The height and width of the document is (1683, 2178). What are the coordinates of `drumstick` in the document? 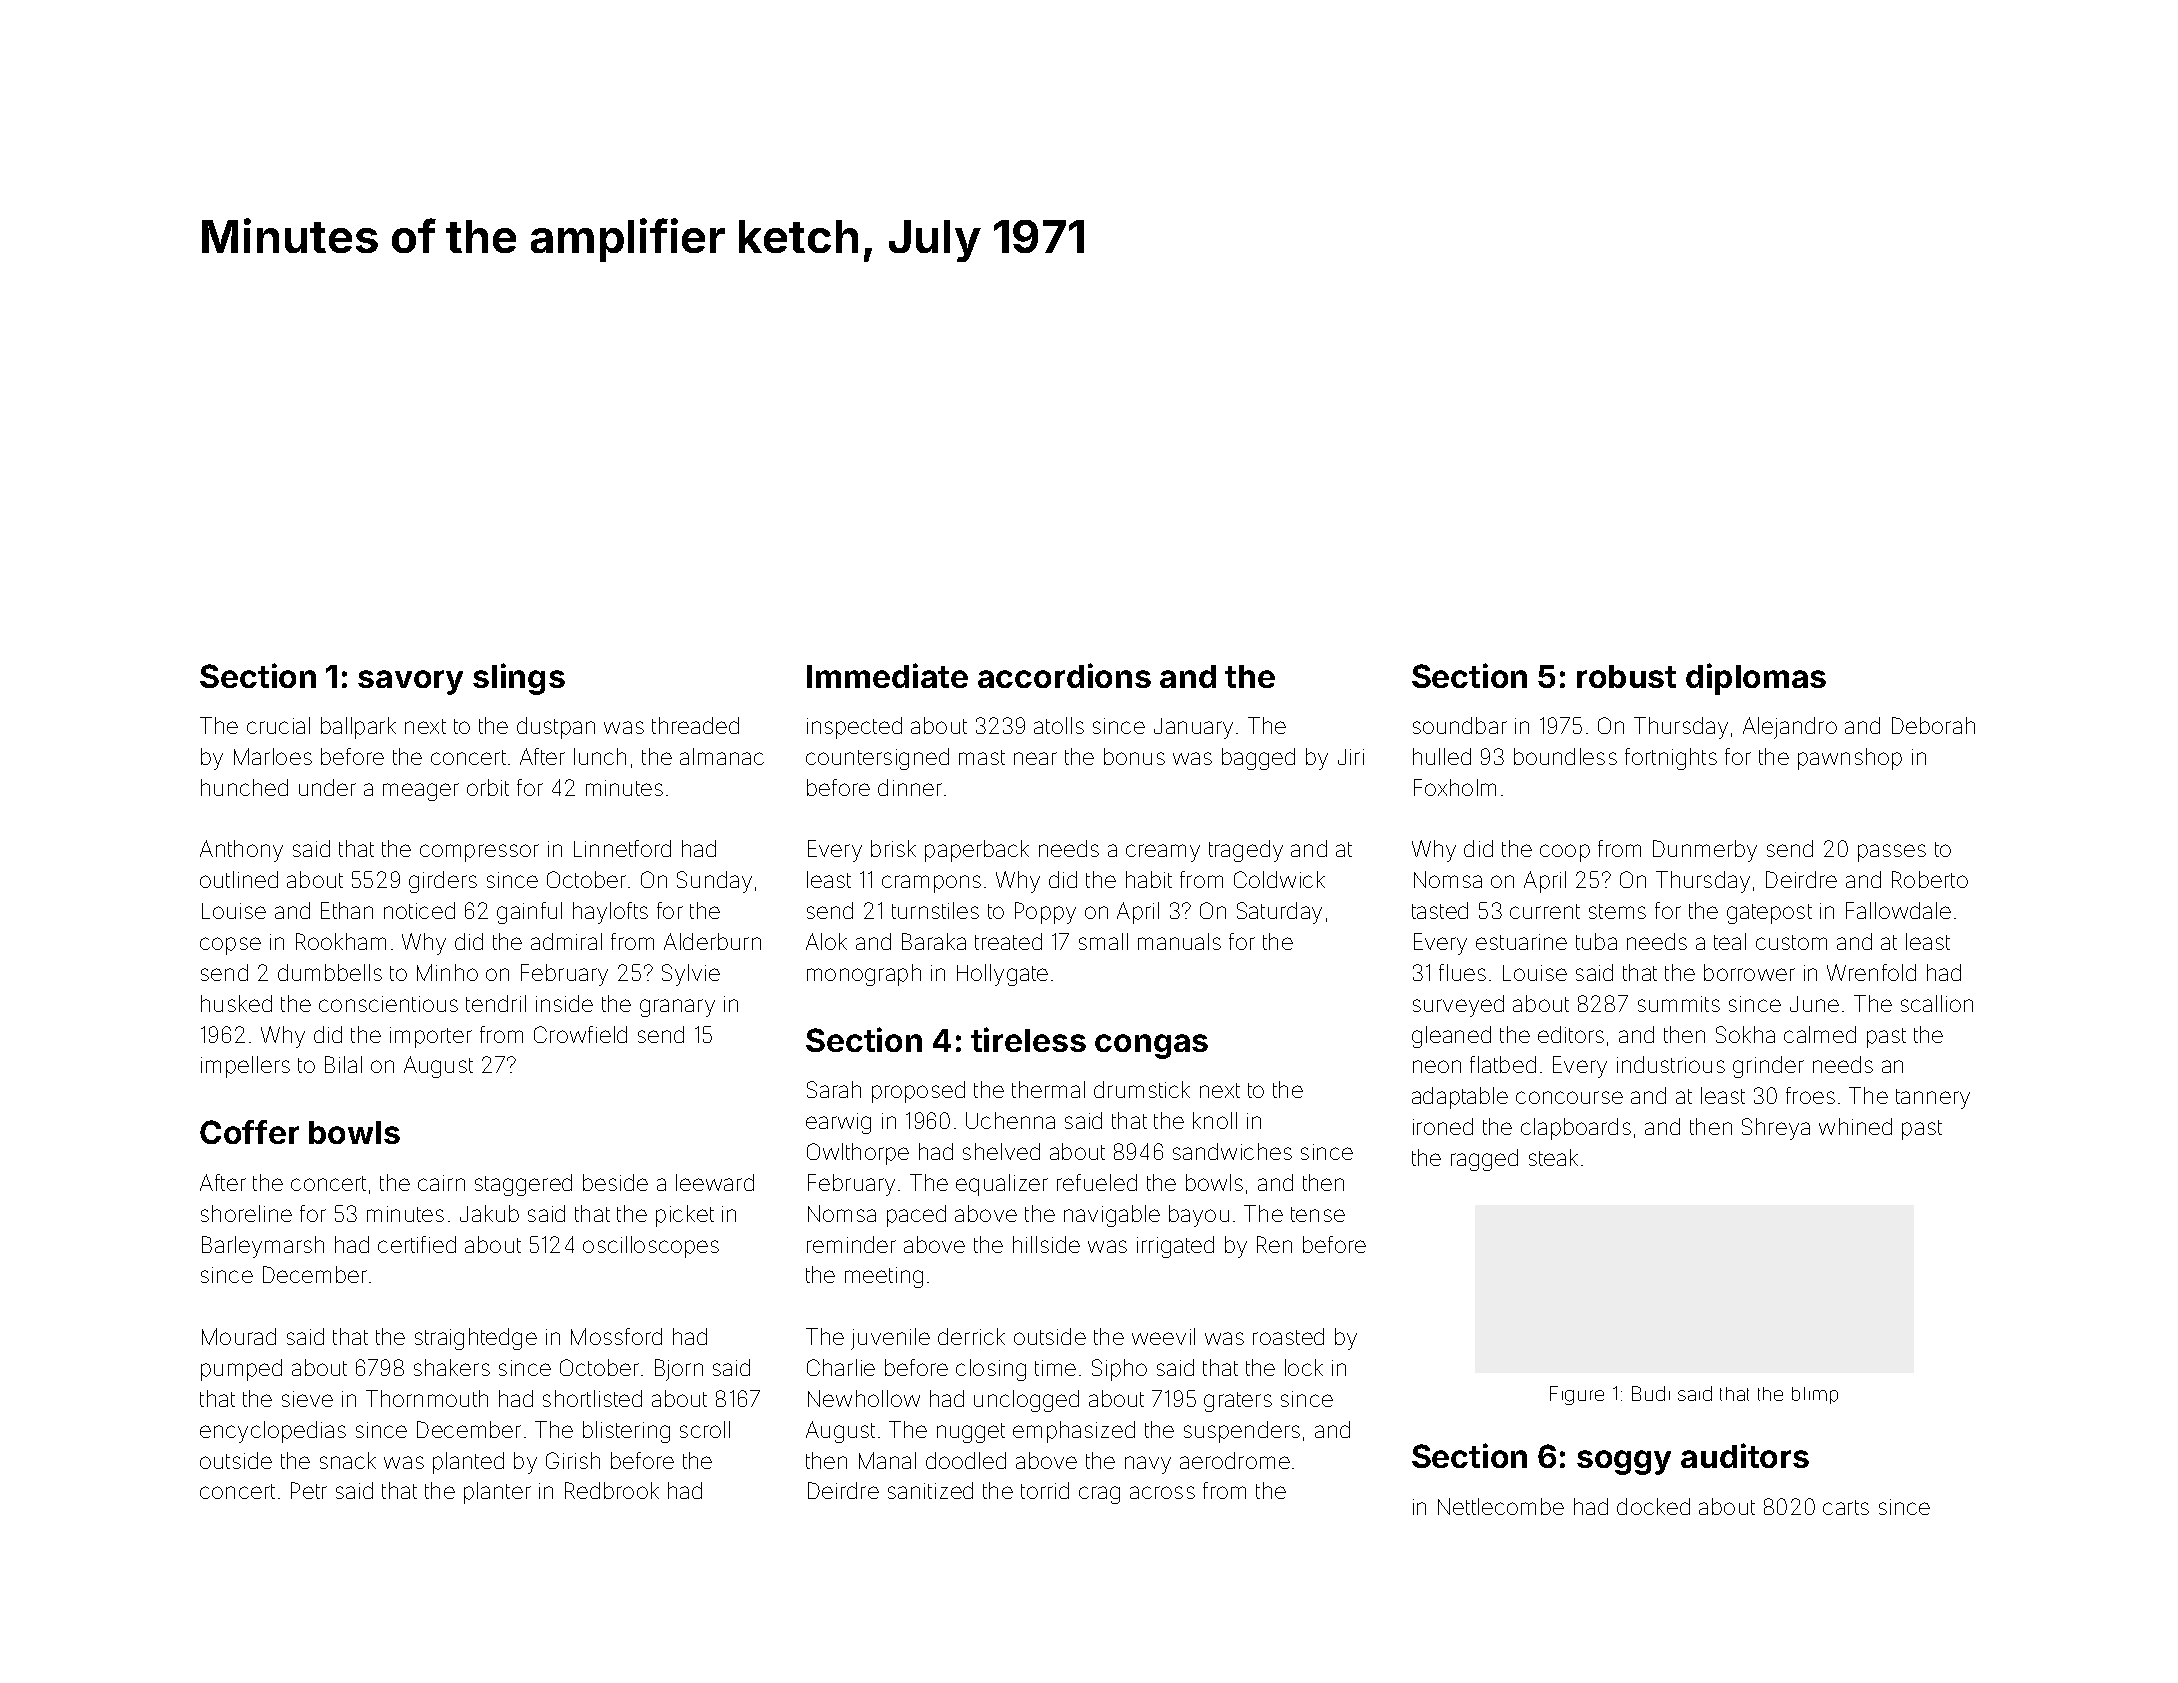 It's located at (1142, 1089).
